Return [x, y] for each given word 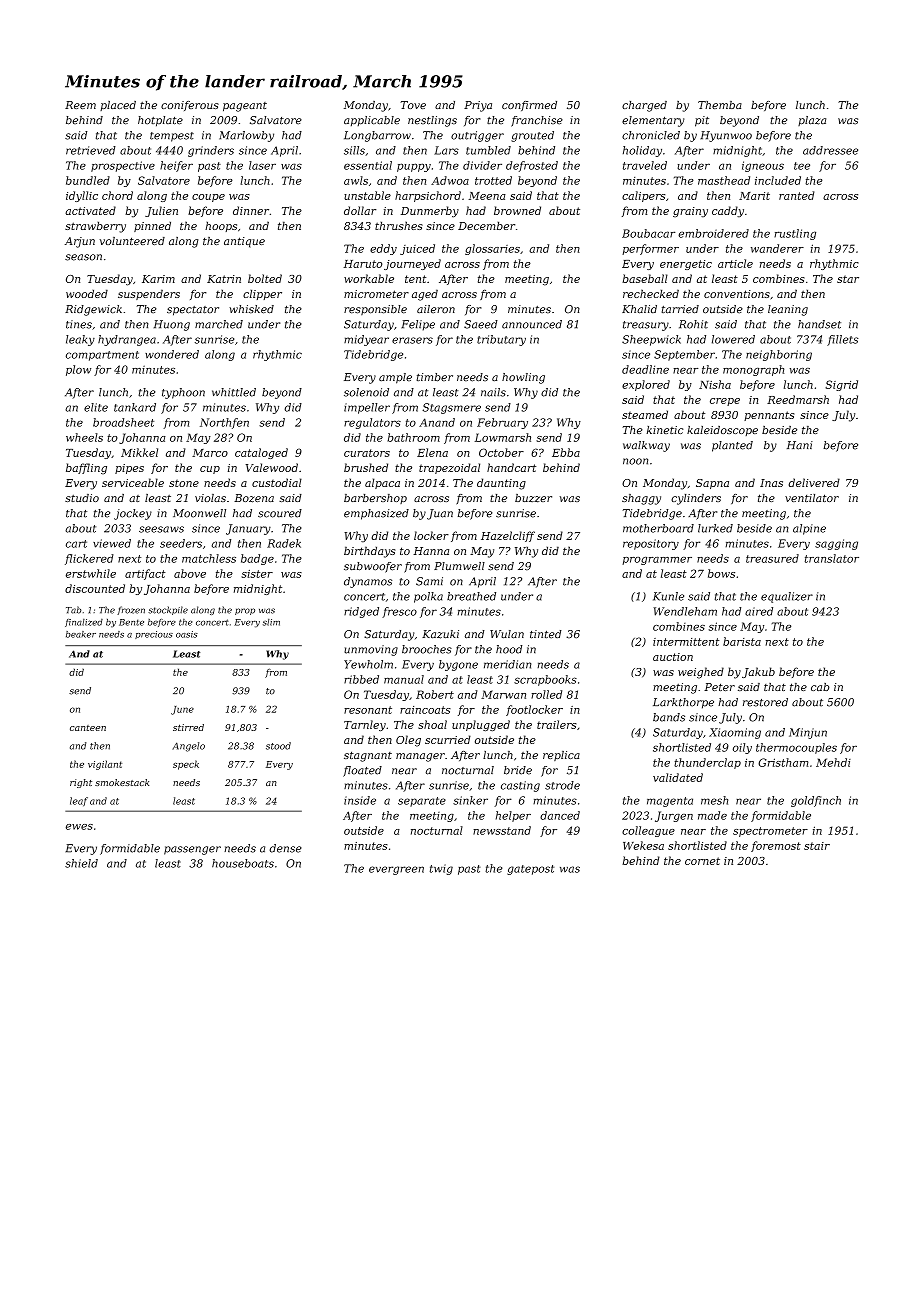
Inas [771, 483]
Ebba [566, 452]
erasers [412, 340]
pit [702, 121]
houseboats [243, 863]
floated [362, 771]
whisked [251, 309]
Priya [478, 106]
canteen [88, 728]
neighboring [779, 355]
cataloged [261, 453]
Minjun [808, 733]
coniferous [190, 106]
